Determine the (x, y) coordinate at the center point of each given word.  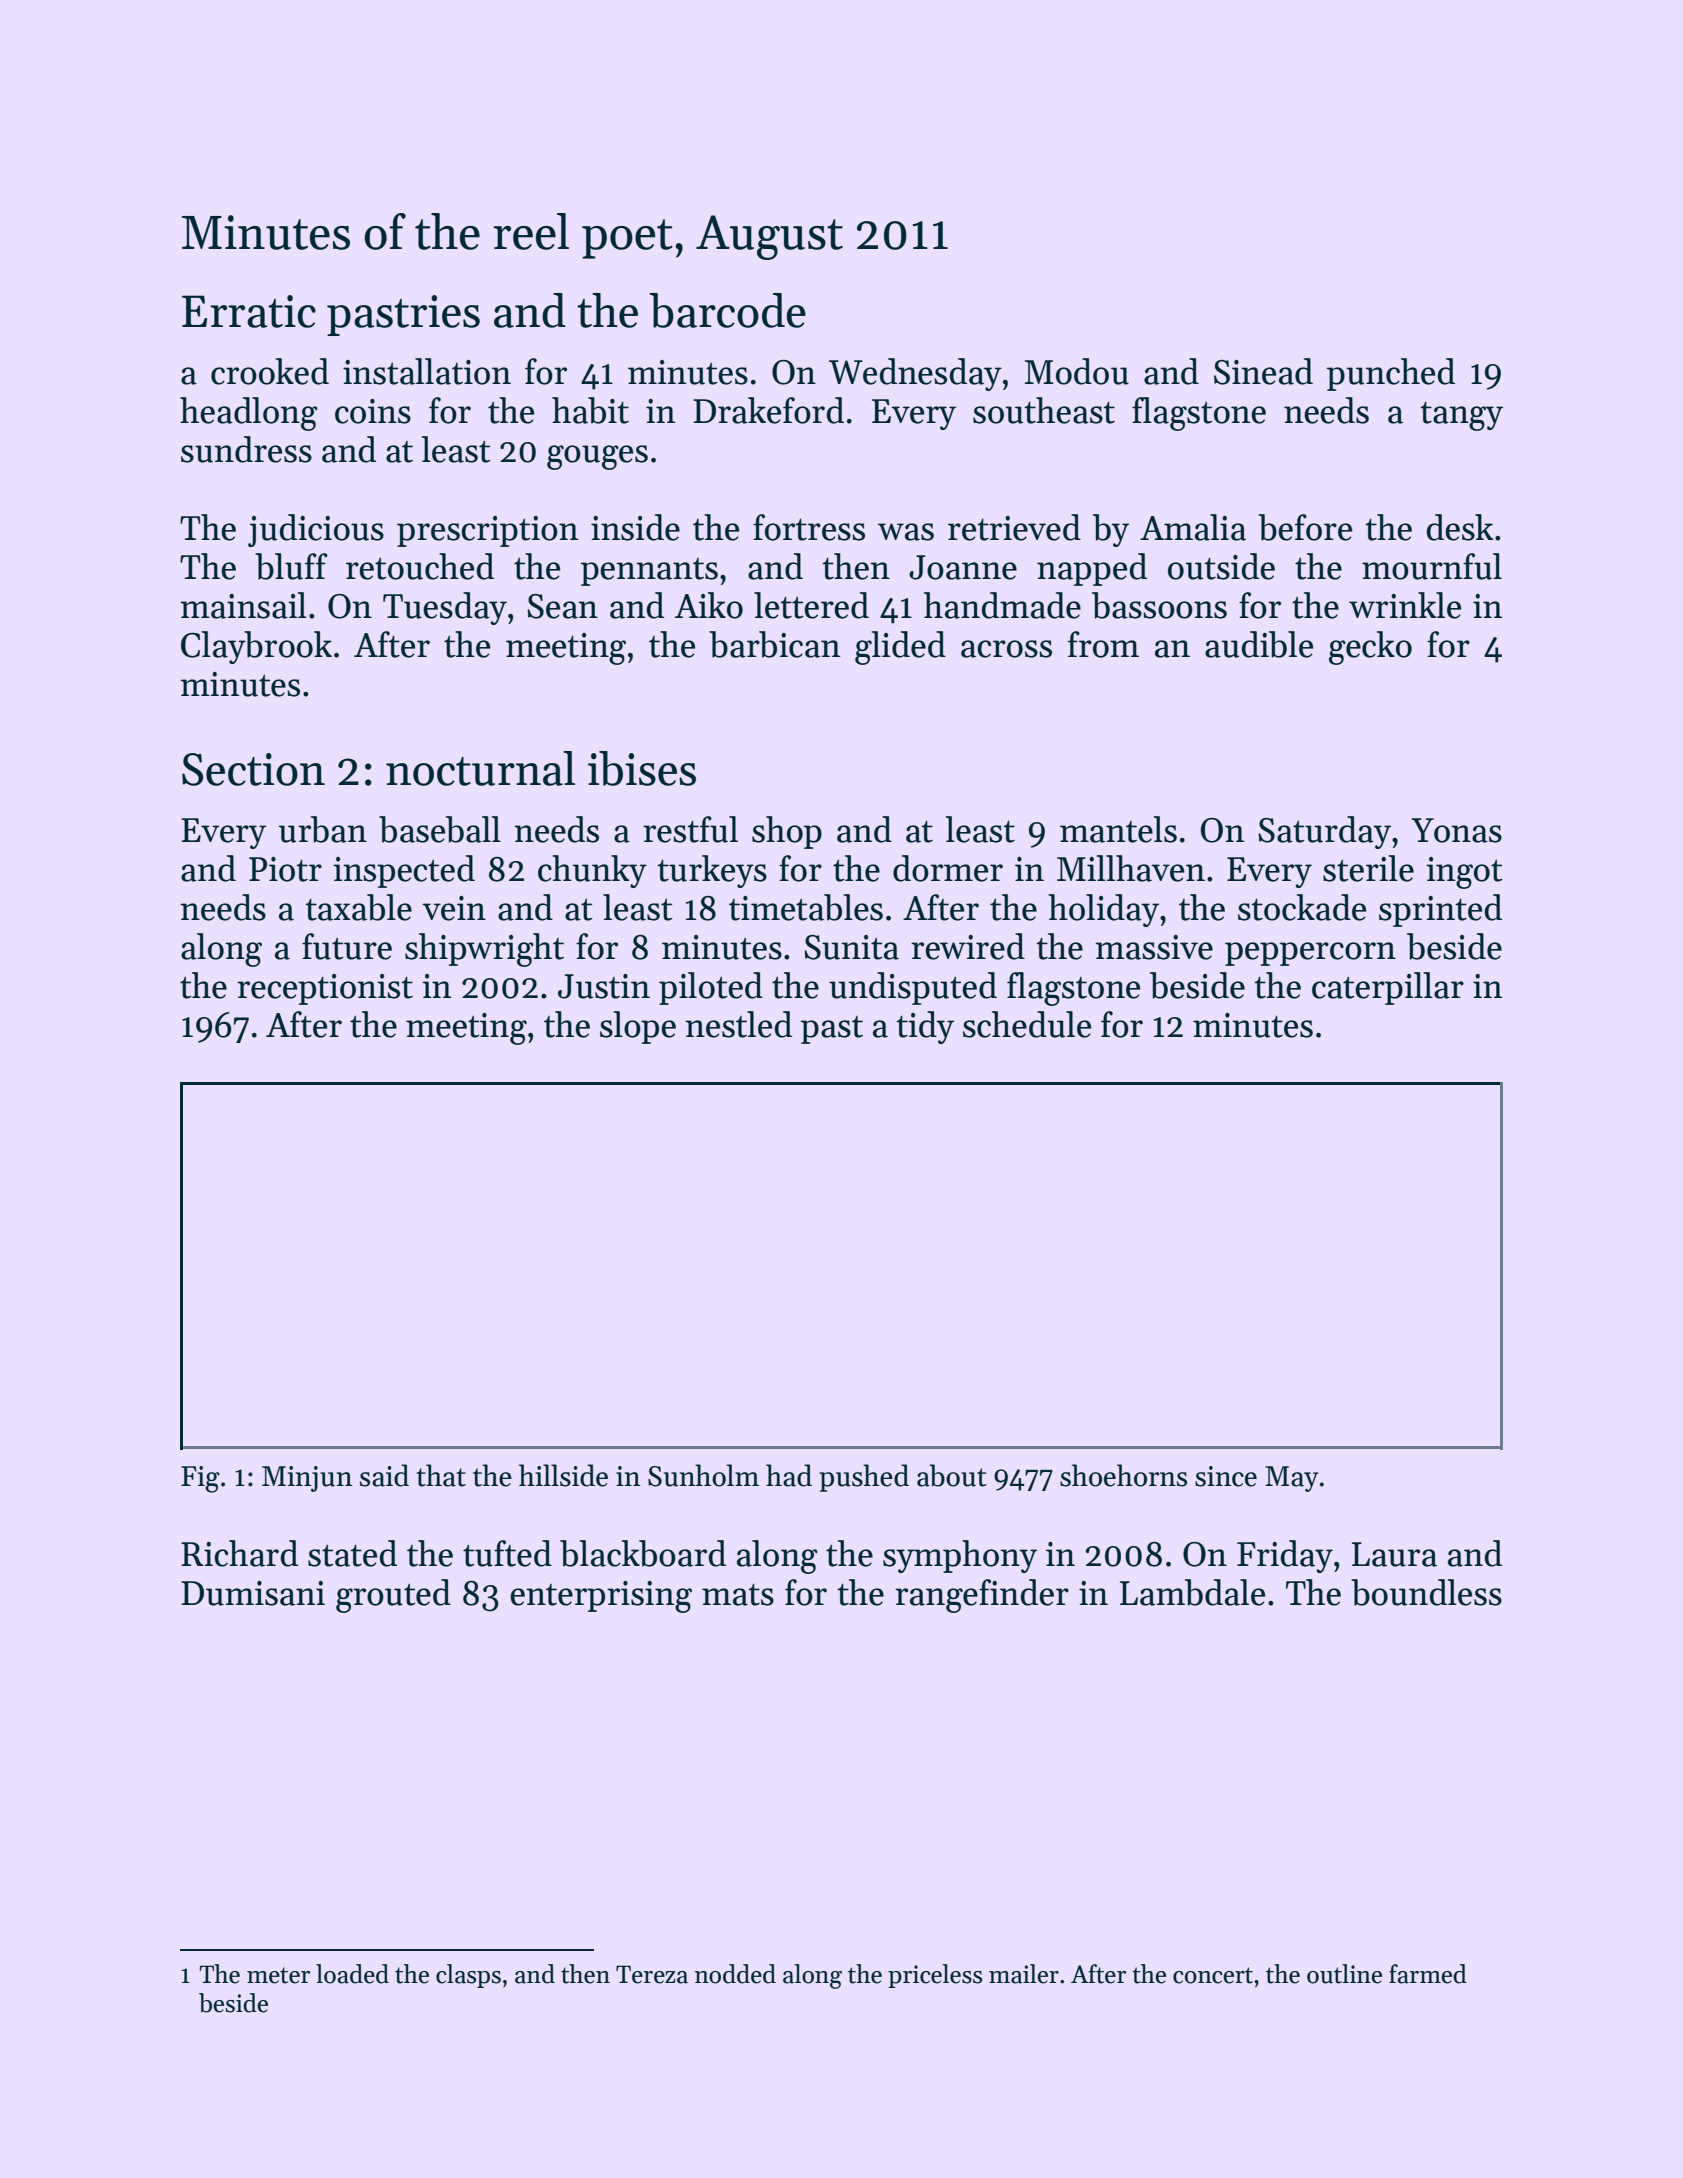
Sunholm (703, 1475)
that (441, 1475)
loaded (352, 1974)
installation (427, 371)
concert (1213, 1975)
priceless (935, 1976)
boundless (1426, 1592)
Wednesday (915, 374)
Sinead (1263, 371)
